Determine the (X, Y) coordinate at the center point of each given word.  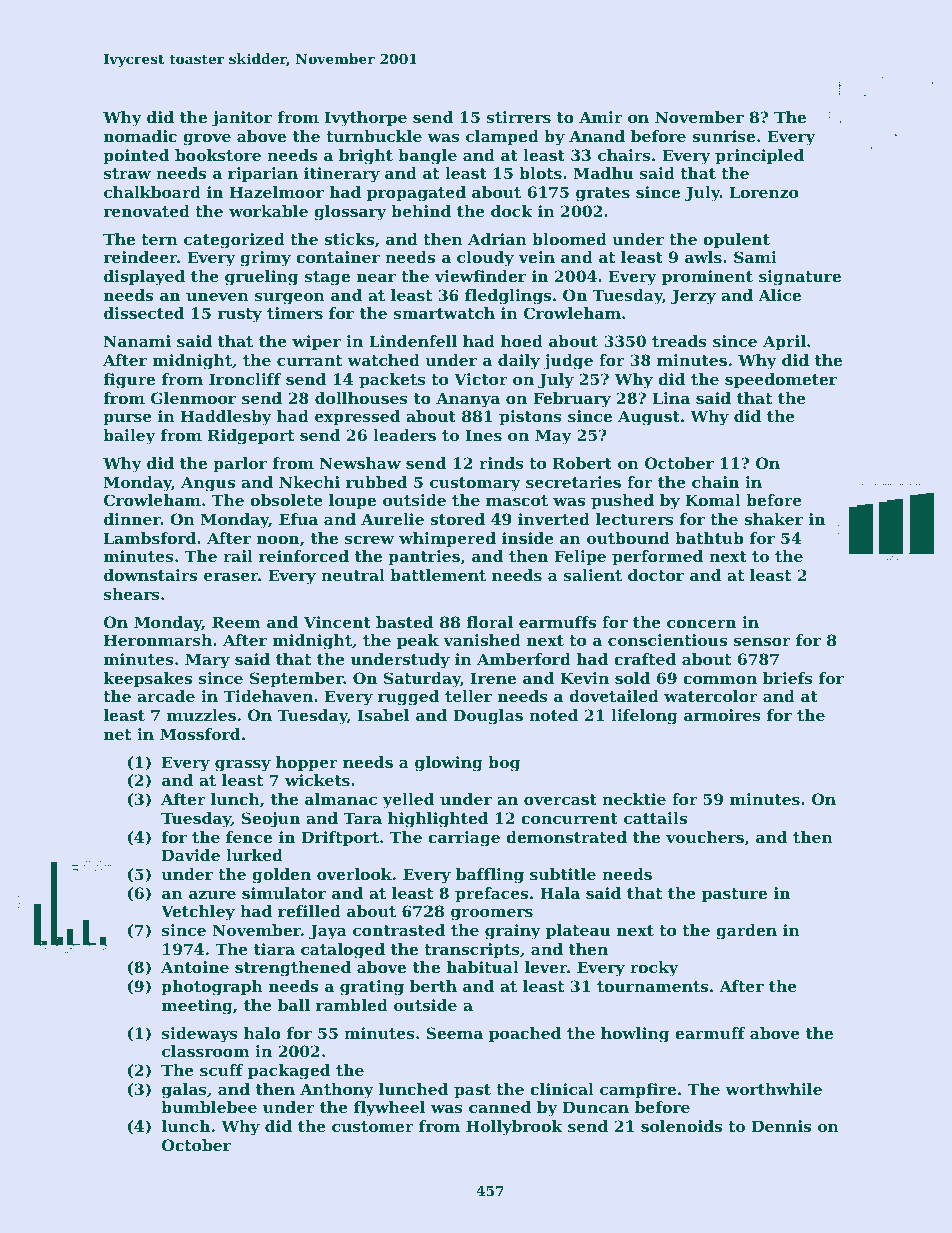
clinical (562, 1089)
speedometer (781, 380)
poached (525, 1034)
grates (603, 194)
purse (127, 419)
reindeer (140, 257)
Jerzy (693, 297)
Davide (191, 855)
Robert (582, 463)
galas (184, 1091)
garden (746, 932)
